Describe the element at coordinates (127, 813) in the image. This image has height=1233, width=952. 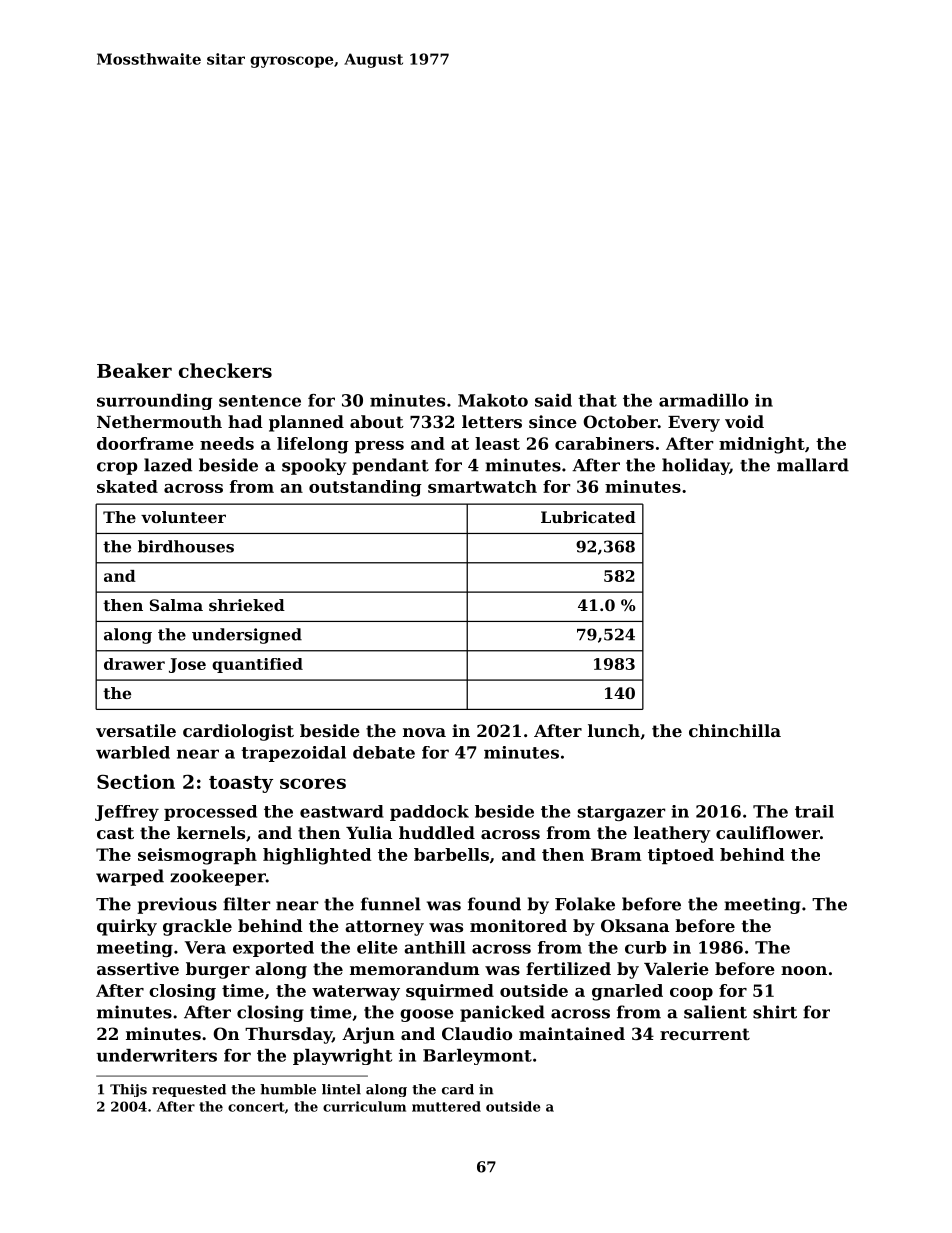
I see `Jeffrey` at that location.
